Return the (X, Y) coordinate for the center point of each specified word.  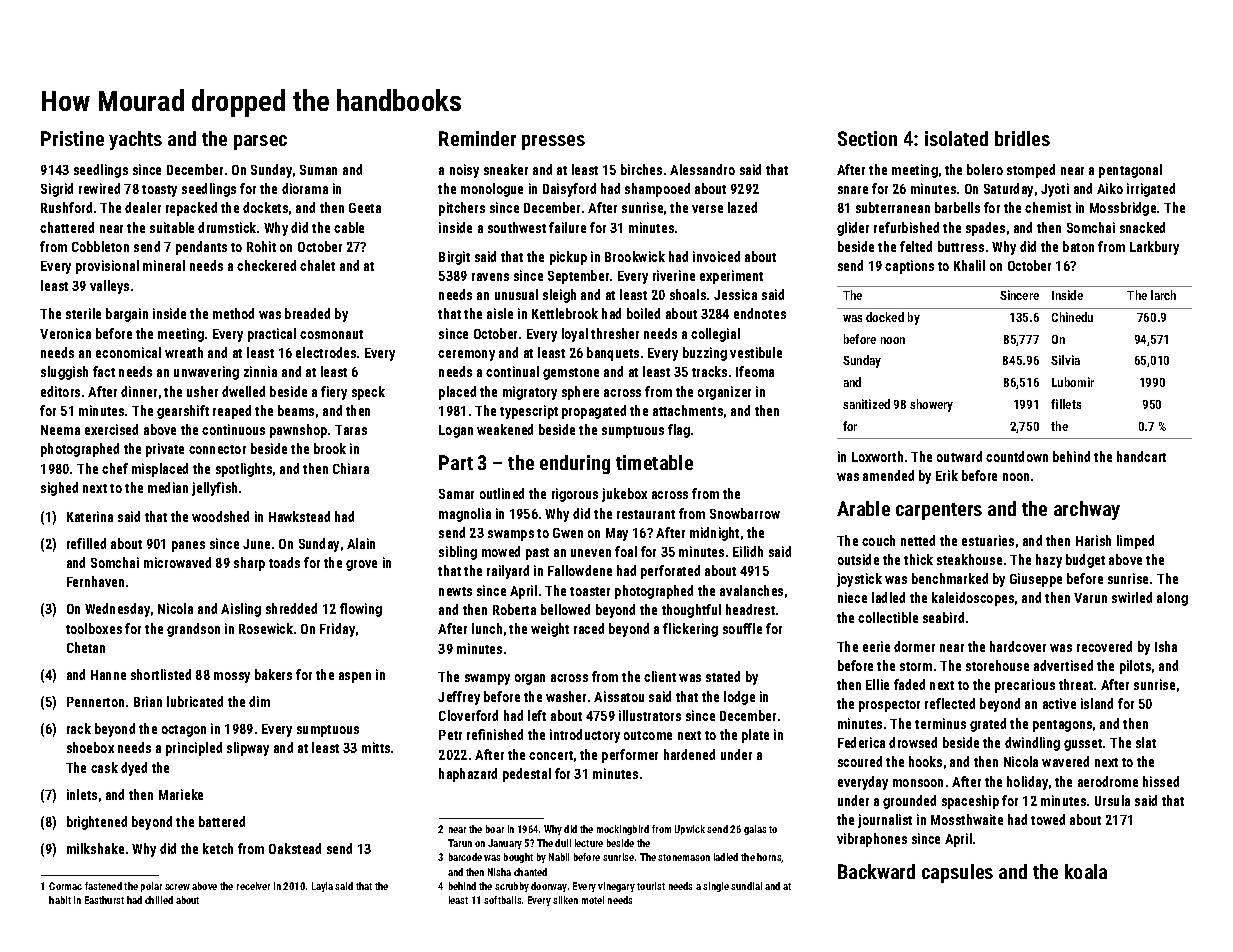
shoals (688, 294)
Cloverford (468, 715)
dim (259, 701)
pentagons (1062, 726)
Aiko (1110, 188)
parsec (260, 142)
